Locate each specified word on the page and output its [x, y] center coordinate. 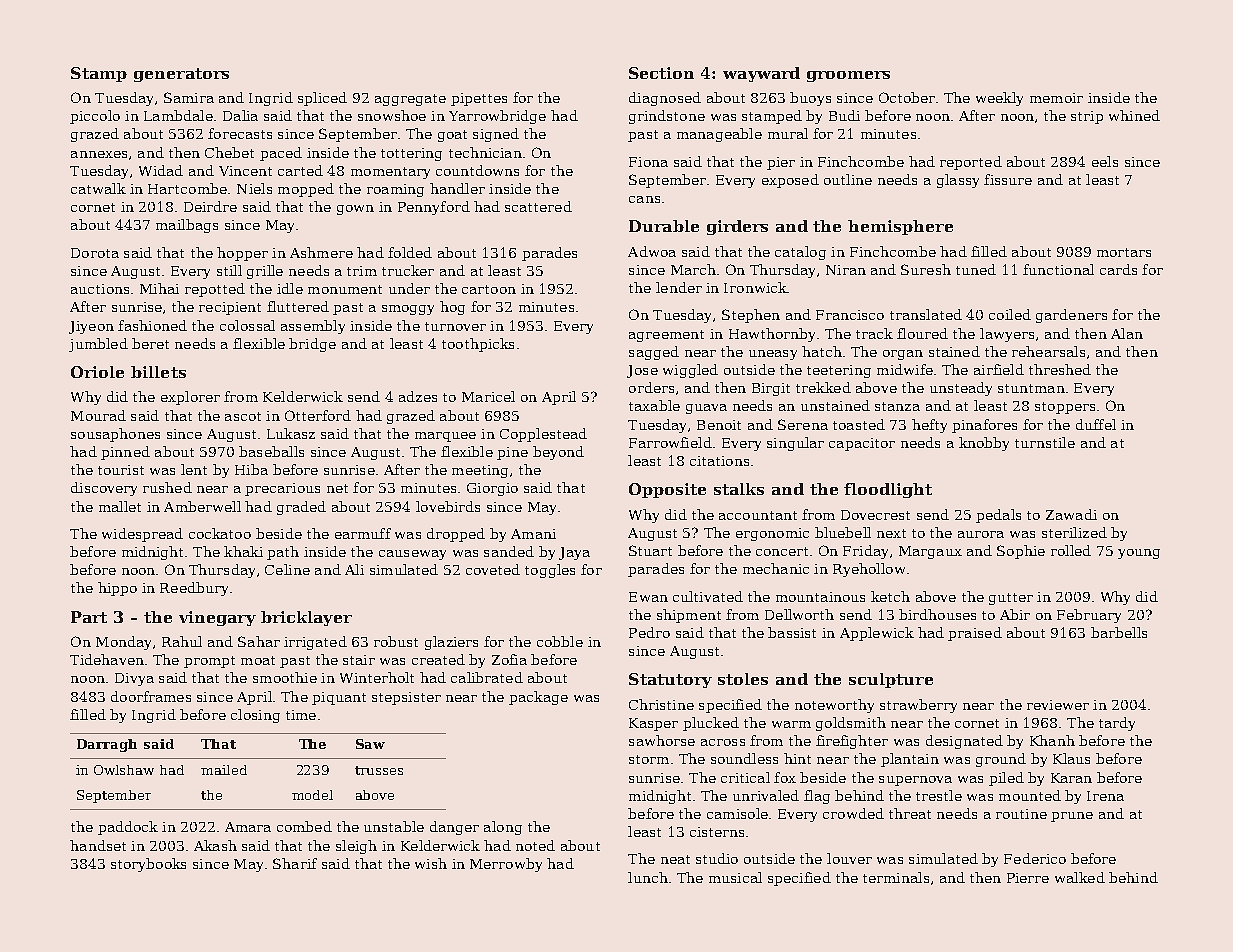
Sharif [295, 863]
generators [181, 75]
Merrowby [506, 865]
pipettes [479, 99]
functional [1058, 269]
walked [1080, 877]
